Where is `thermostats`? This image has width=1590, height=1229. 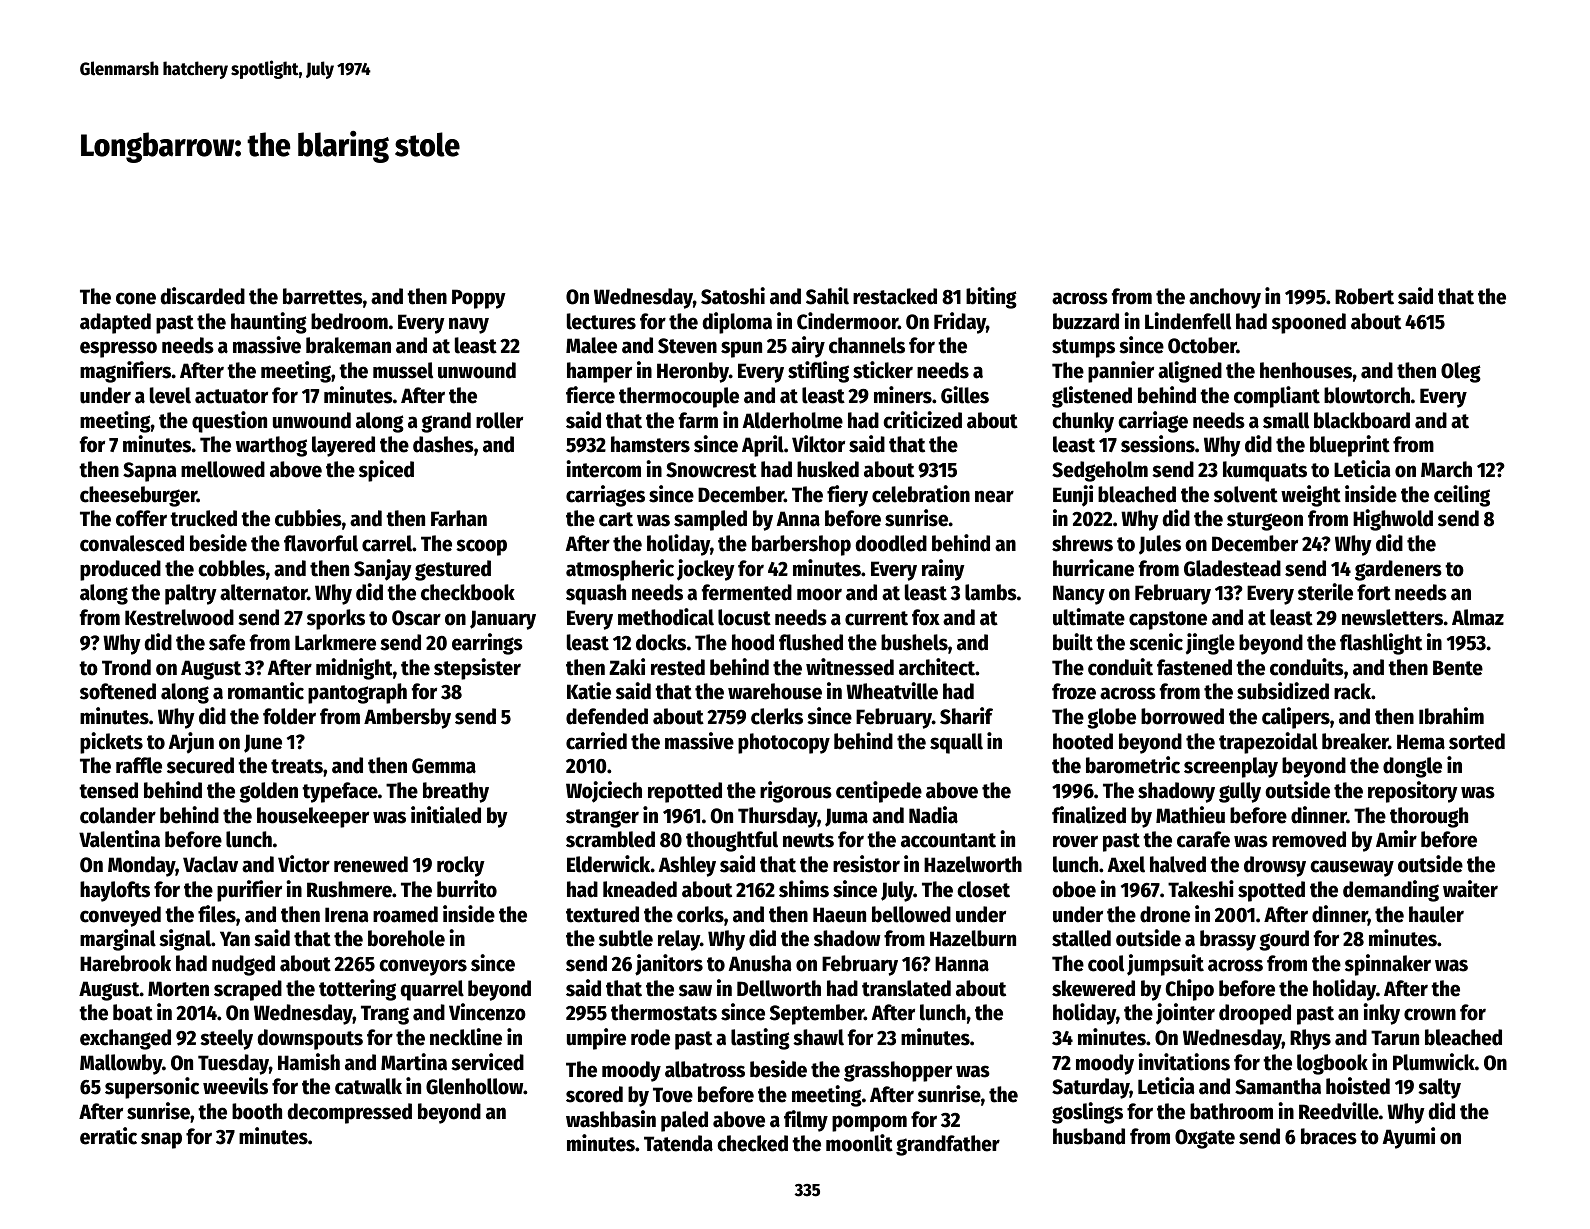 thermostats is located at coordinates (664, 1012).
